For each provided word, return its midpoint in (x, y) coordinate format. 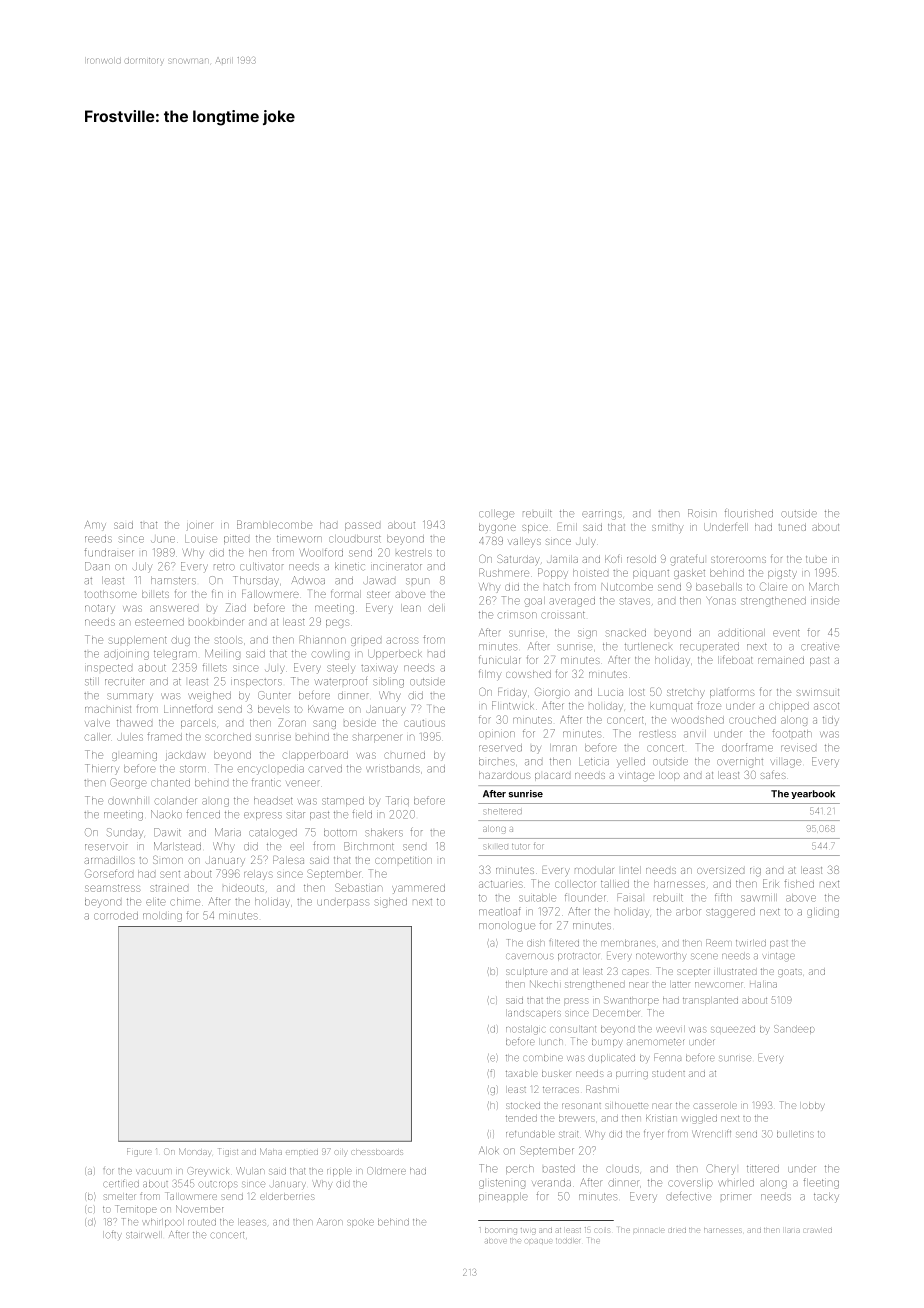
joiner (199, 526)
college (496, 515)
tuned (792, 527)
